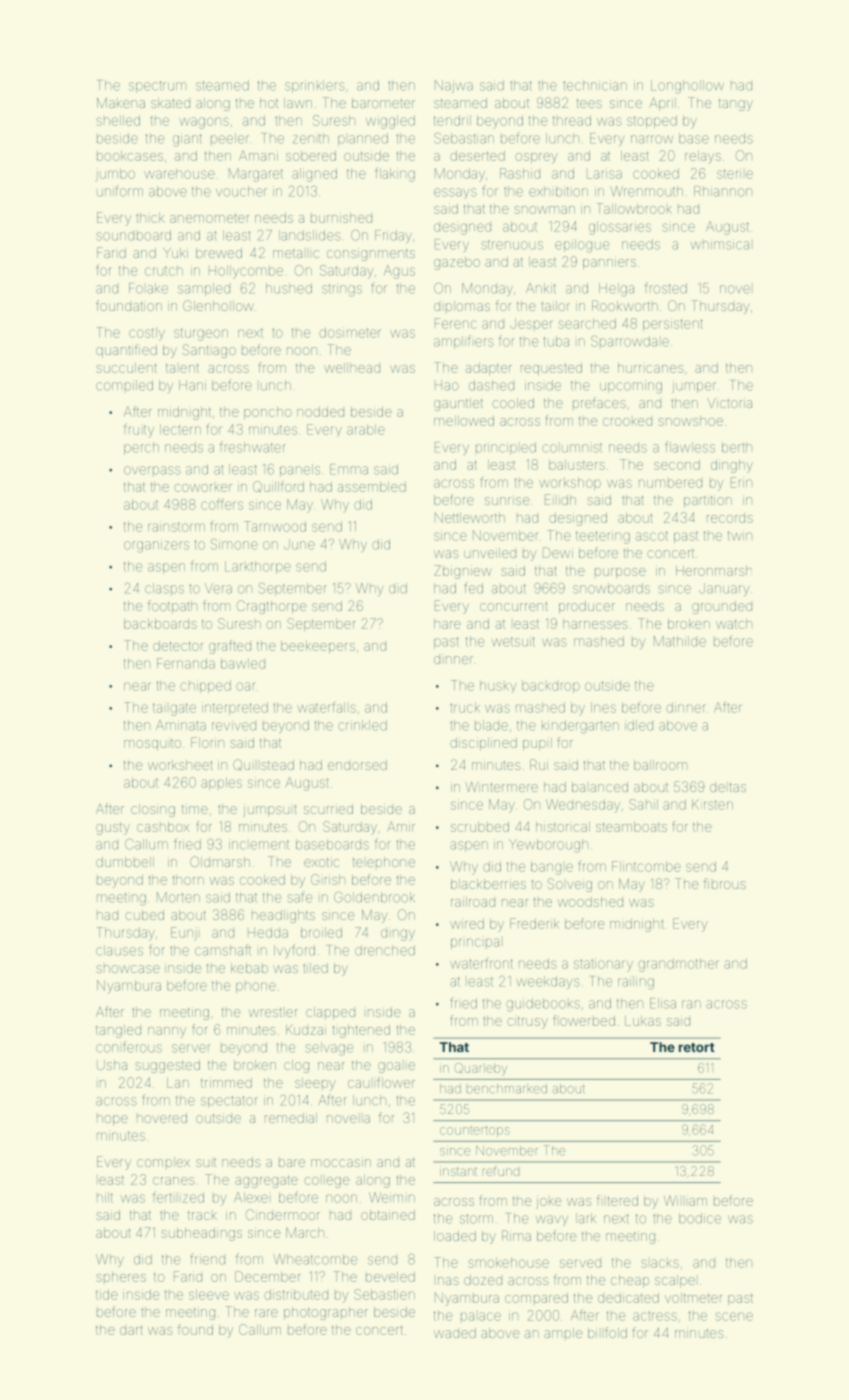  Describe the element at coordinates (595, 85) in the screenshot. I see `technician` at that location.
